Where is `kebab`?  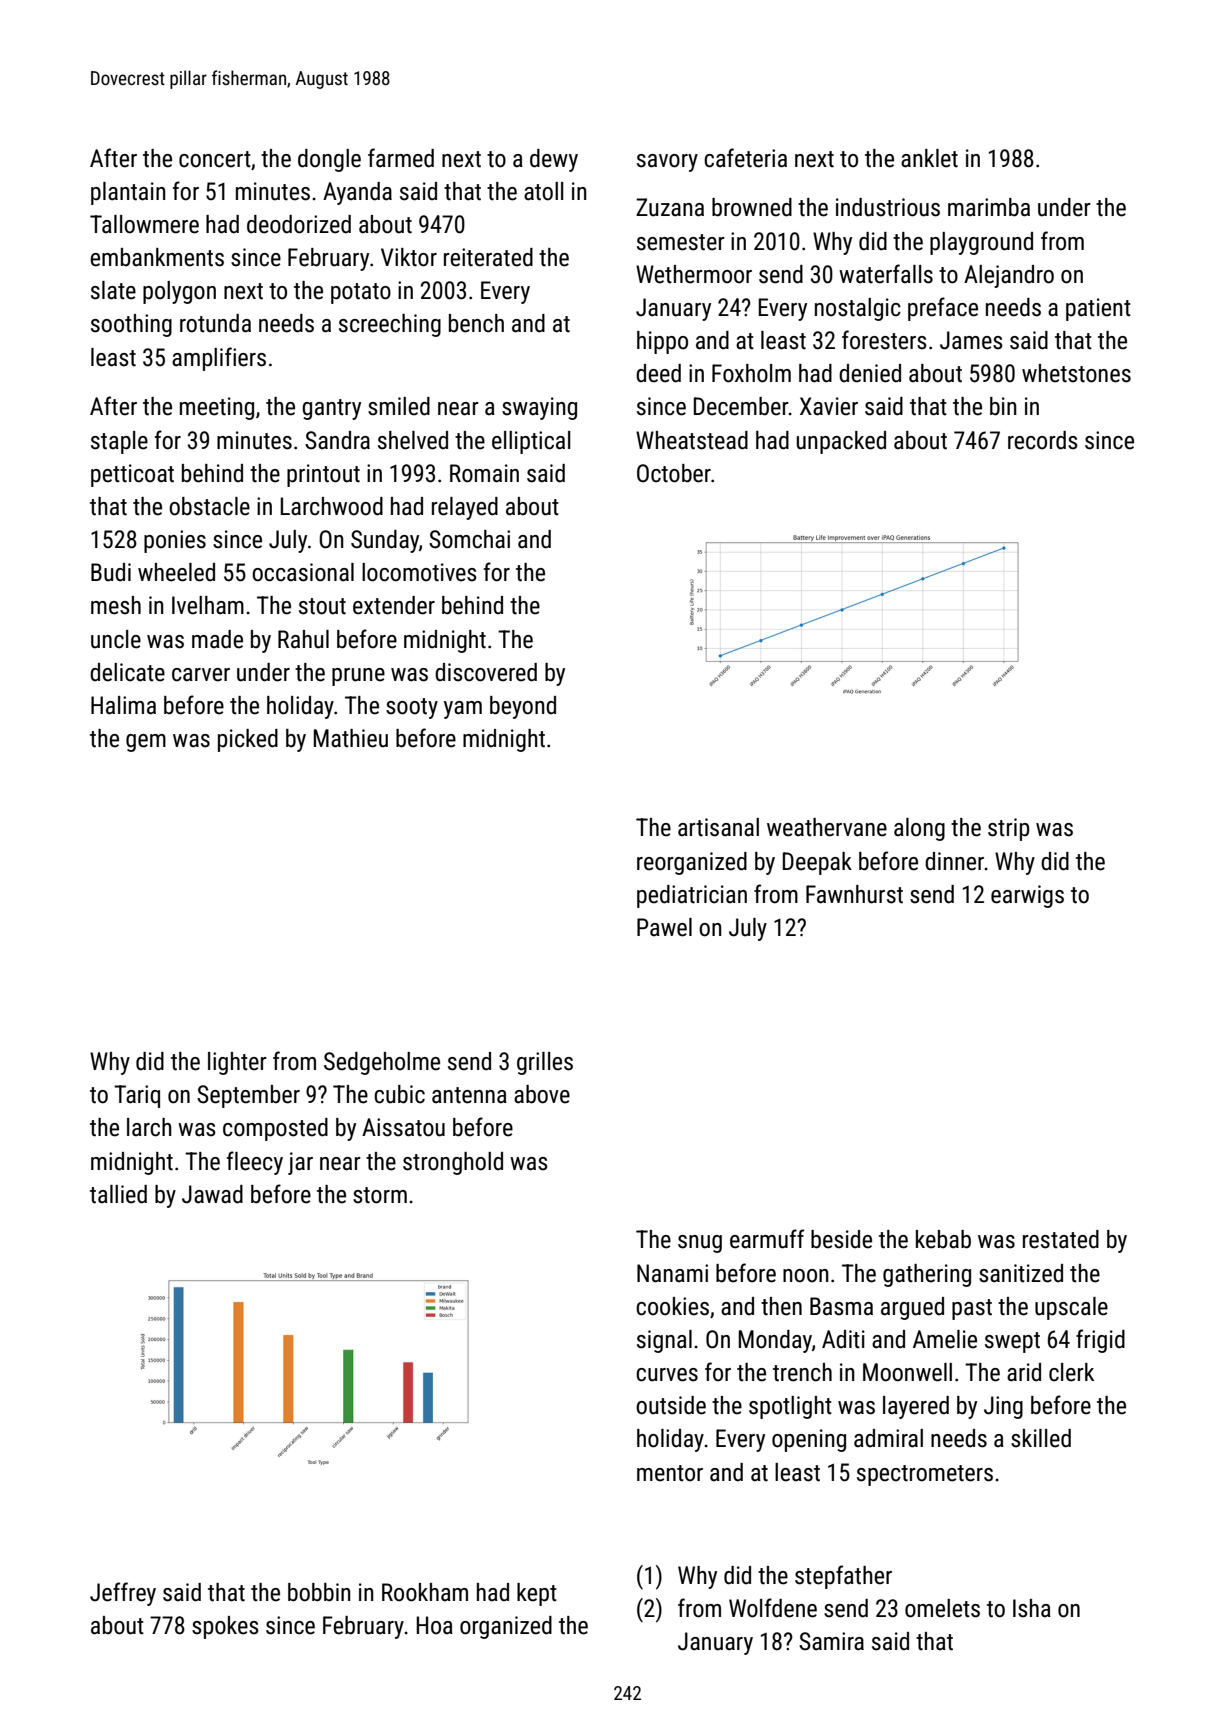
kebab is located at coordinates (943, 1239).
